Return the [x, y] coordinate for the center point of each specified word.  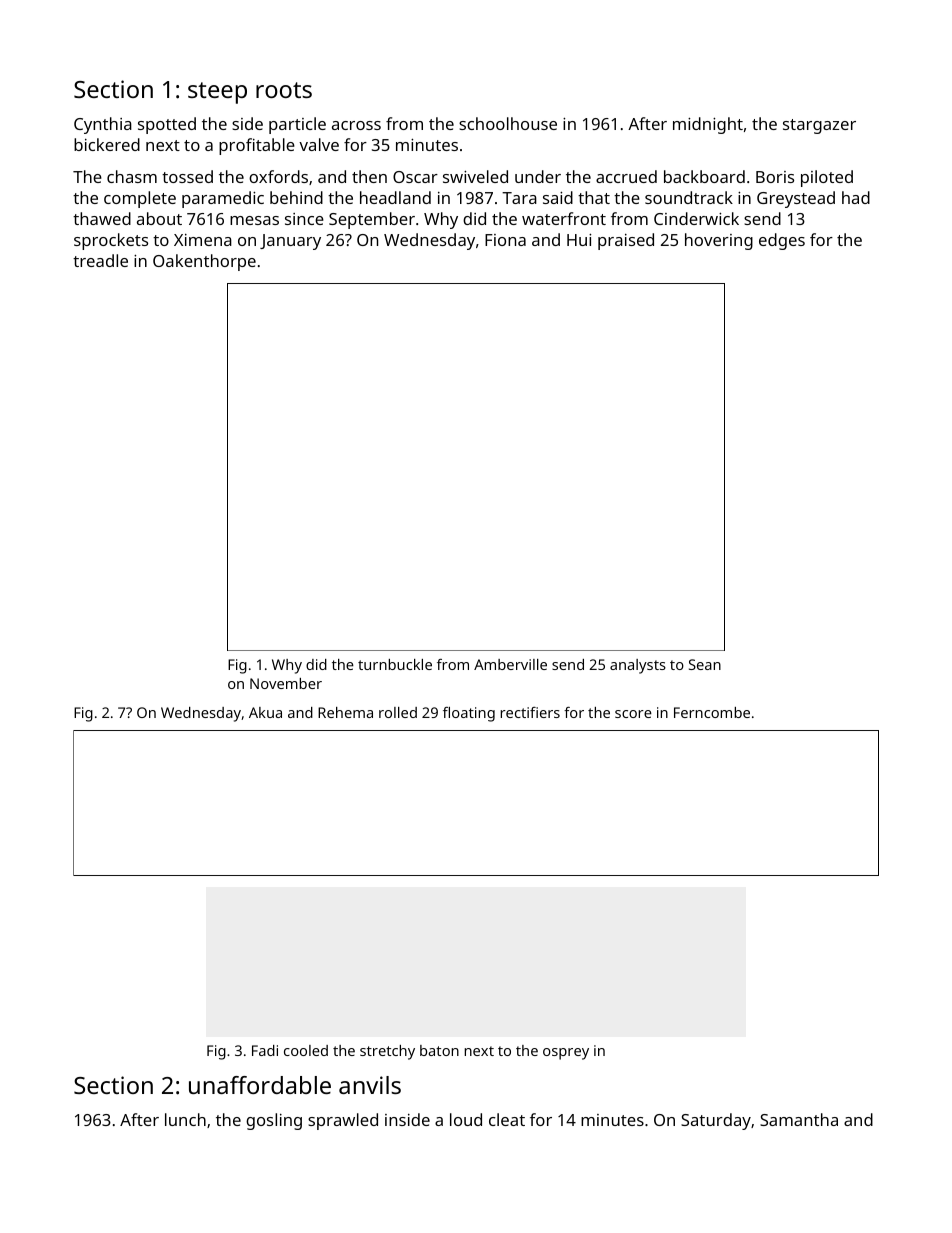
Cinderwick [696, 218]
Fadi [265, 1050]
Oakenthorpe [204, 262]
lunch [185, 1119]
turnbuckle [395, 664]
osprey [566, 1054]
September [372, 220]
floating [469, 714]
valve [319, 144]
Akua [265, 712]
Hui [579, 240]
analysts [638, 666]
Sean [705, 664]
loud [466, 1119]
